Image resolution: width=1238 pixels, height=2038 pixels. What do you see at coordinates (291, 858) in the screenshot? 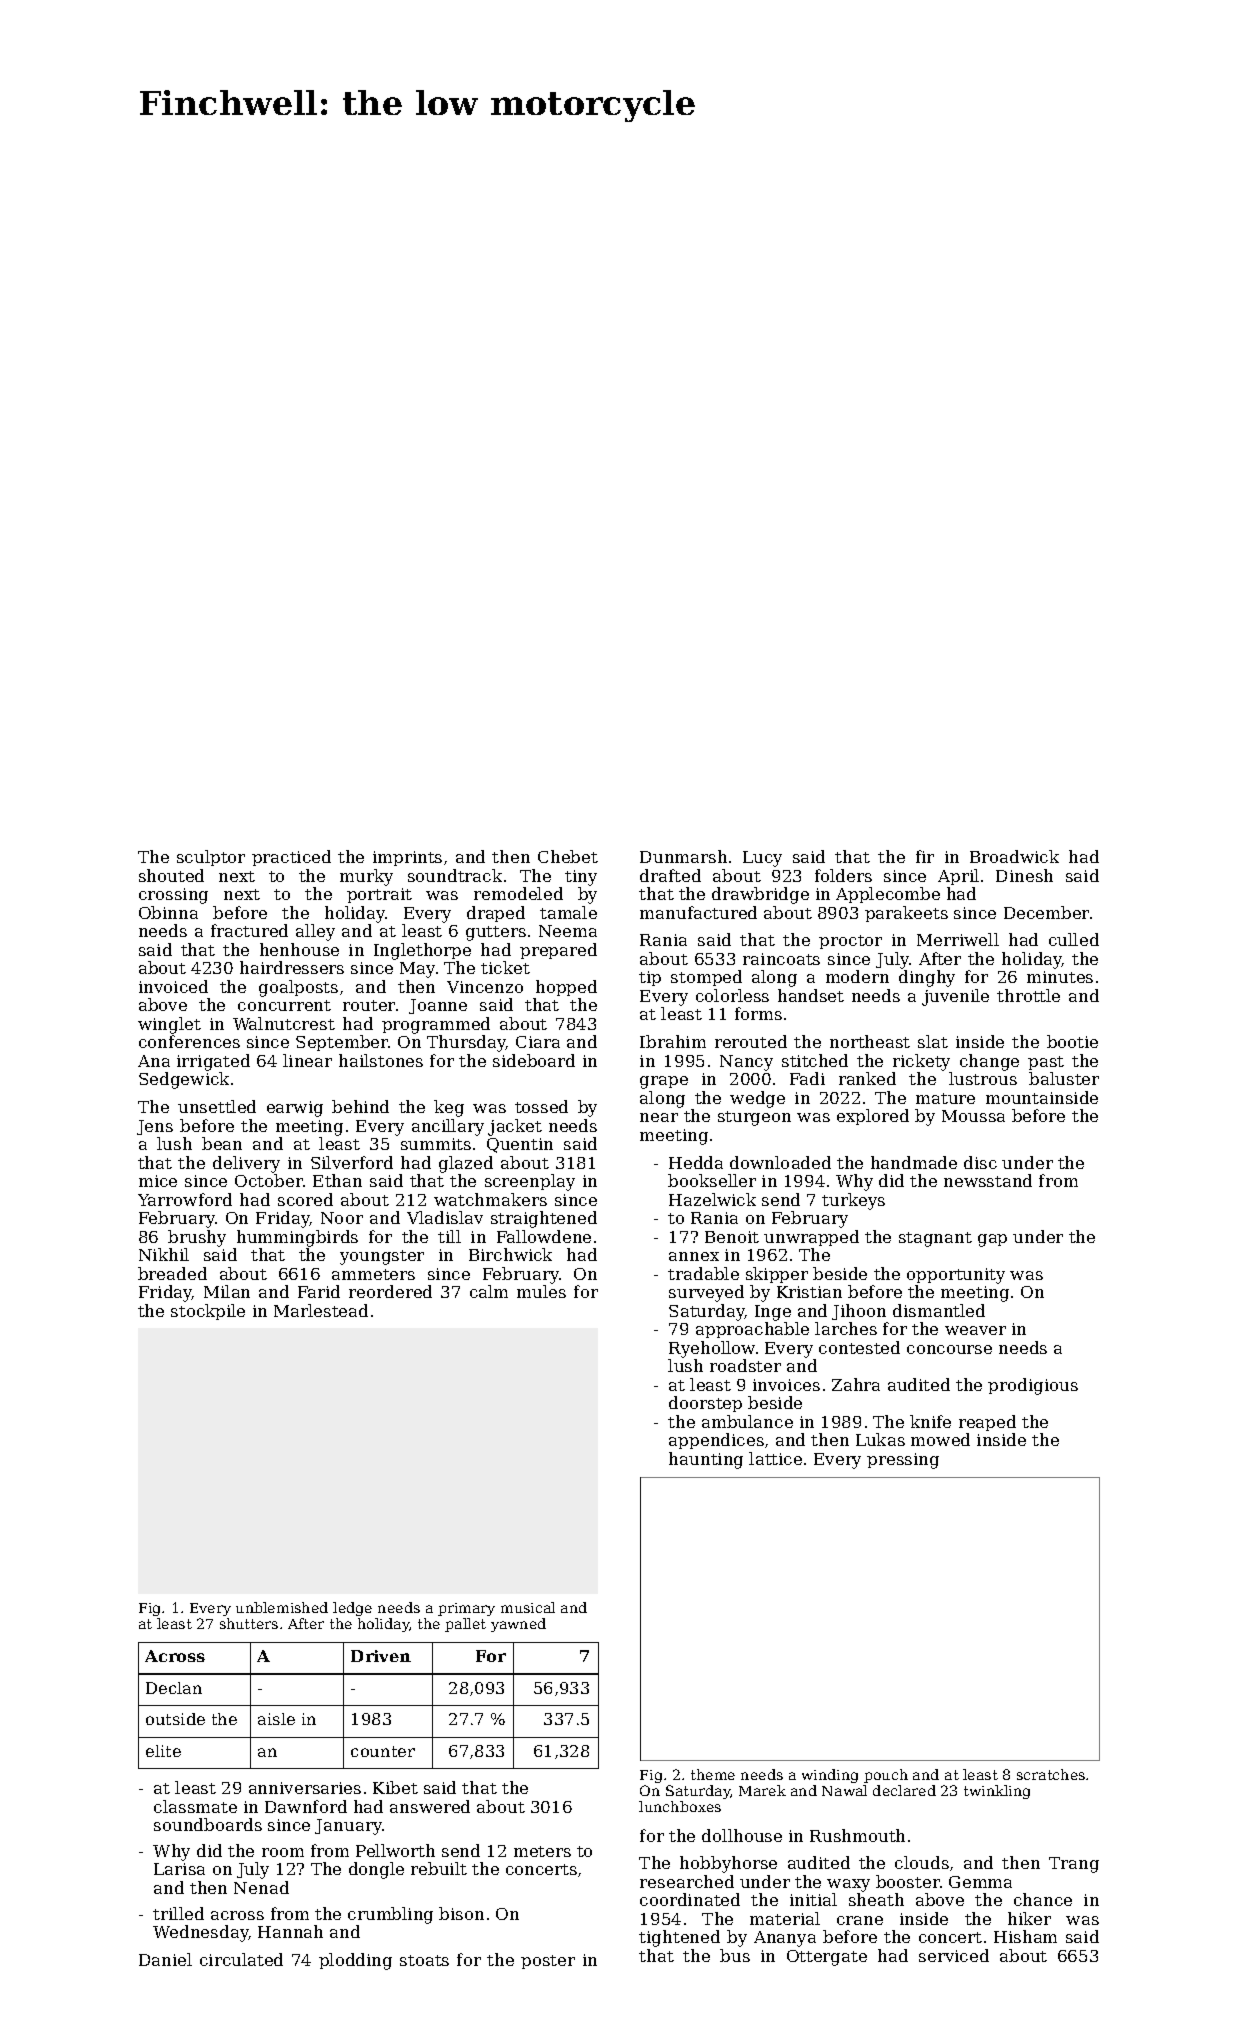
I see `practiced` at bounding box center [291, 858].
